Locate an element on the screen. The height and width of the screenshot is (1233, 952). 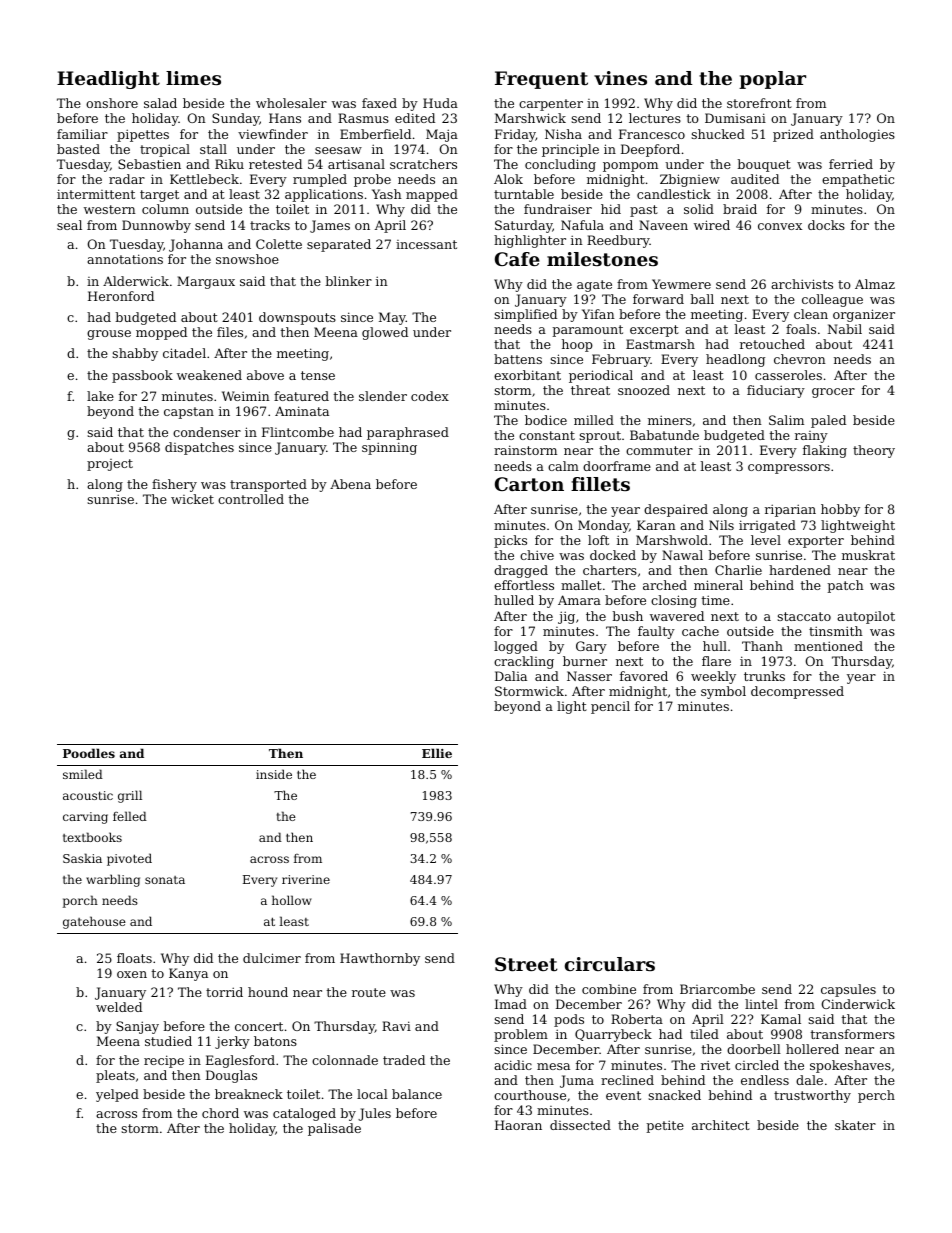
inside is located at coordinates (274, 774).
